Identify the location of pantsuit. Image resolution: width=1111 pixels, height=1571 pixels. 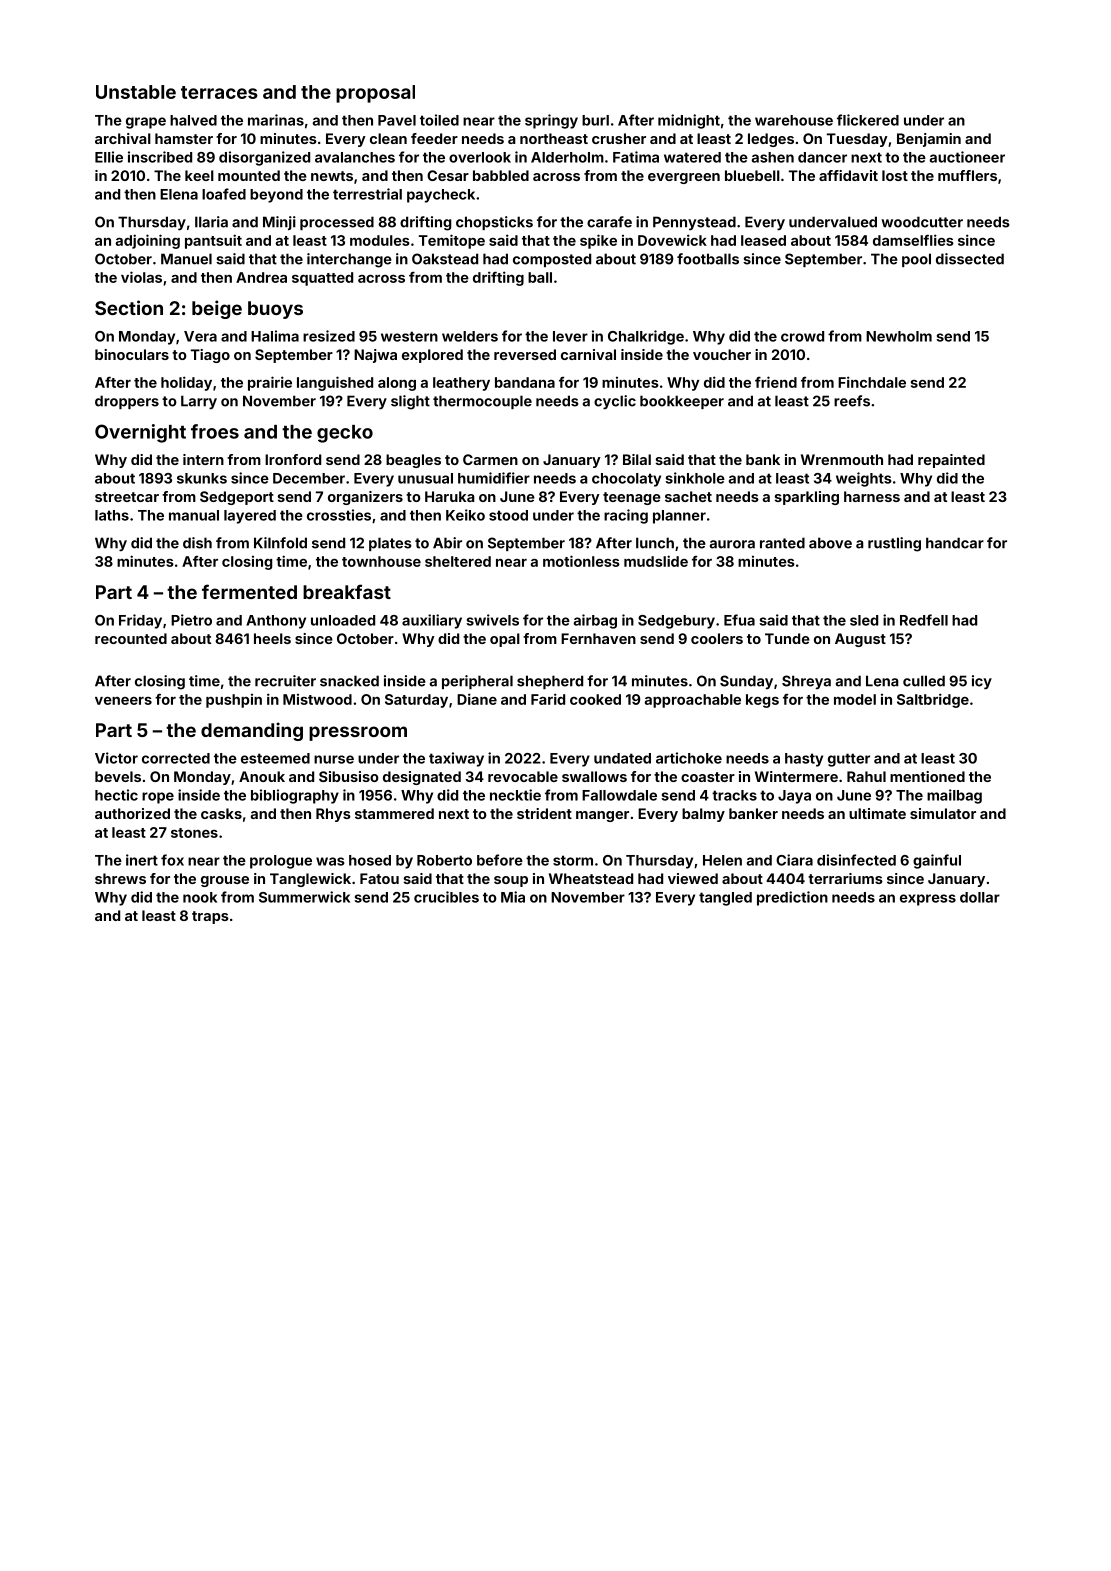
(213, 241).
